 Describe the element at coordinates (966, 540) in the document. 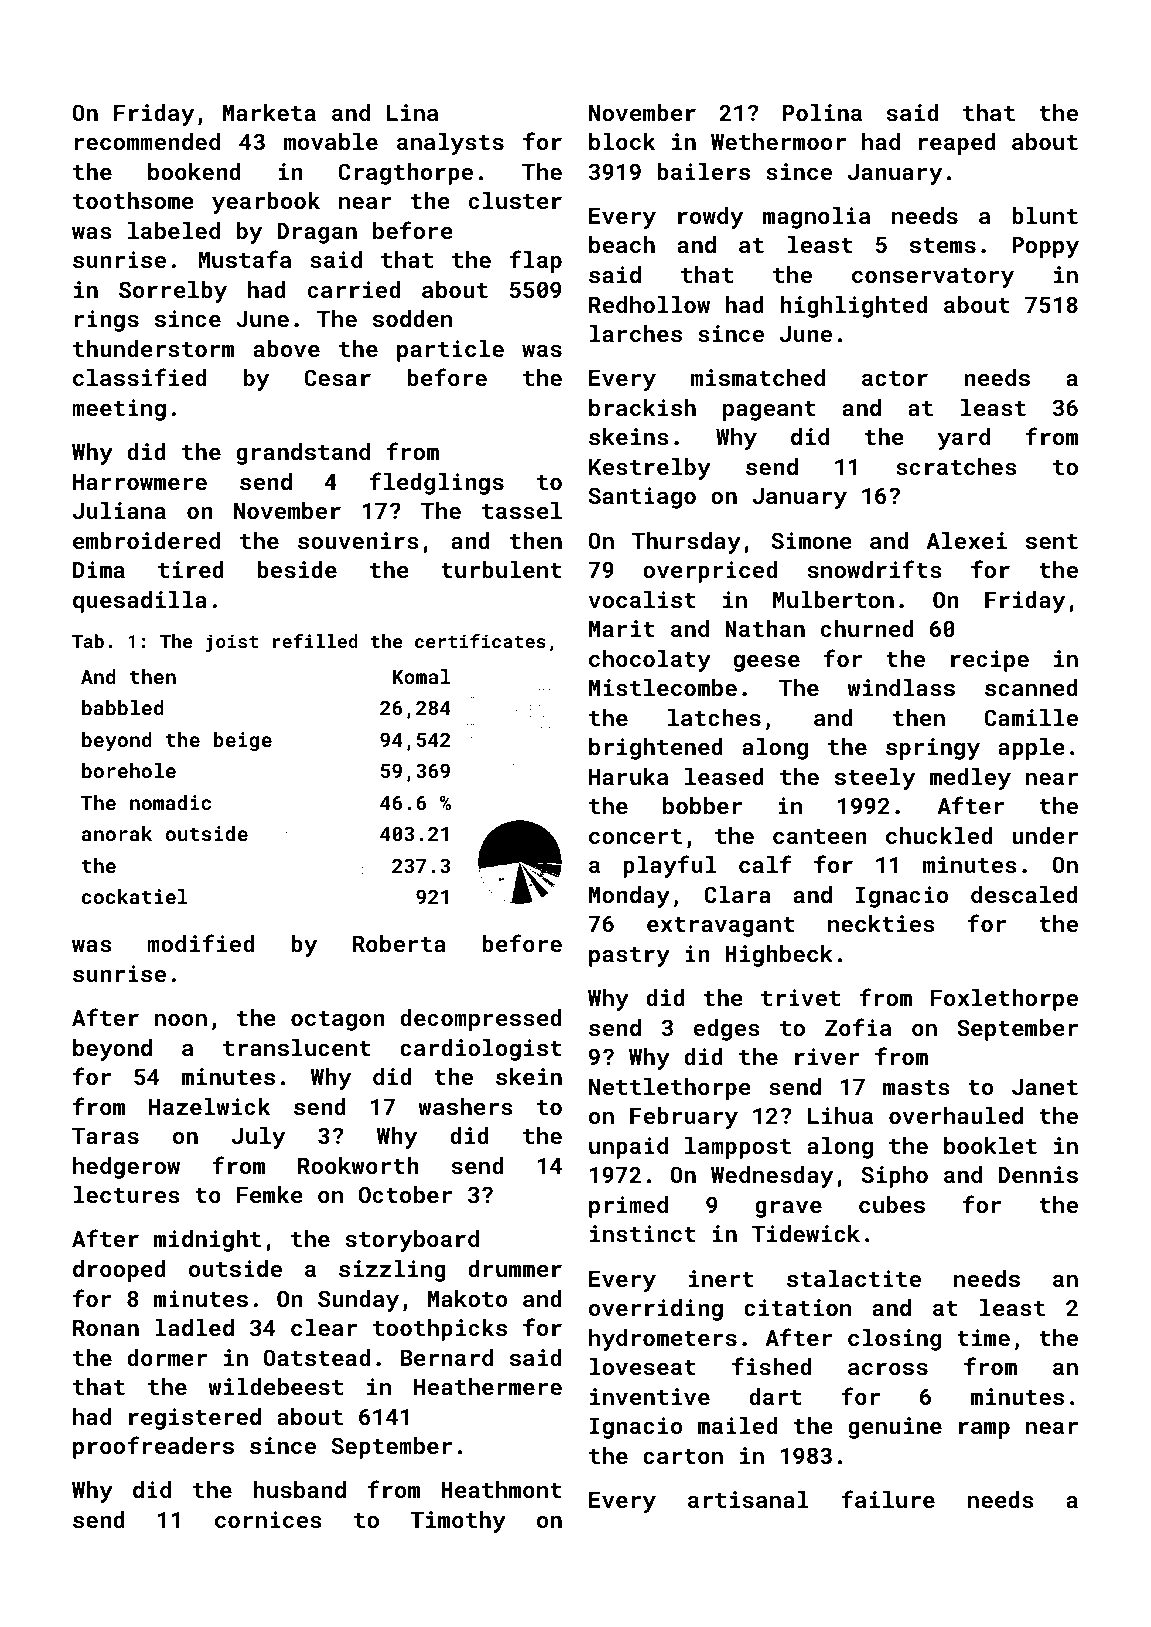

I see `Alexei` at that location.
